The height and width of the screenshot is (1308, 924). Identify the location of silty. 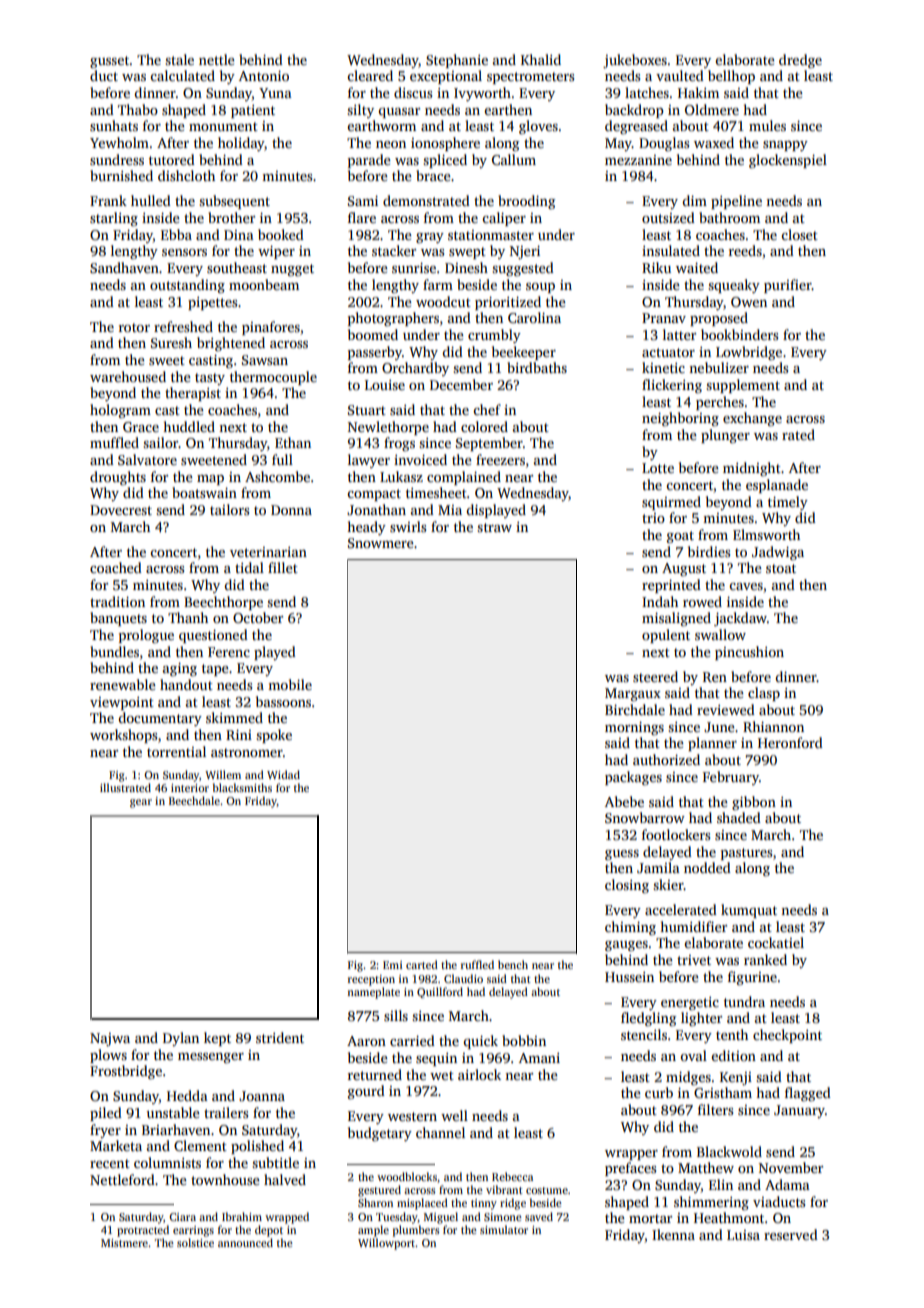
(360, 111).
